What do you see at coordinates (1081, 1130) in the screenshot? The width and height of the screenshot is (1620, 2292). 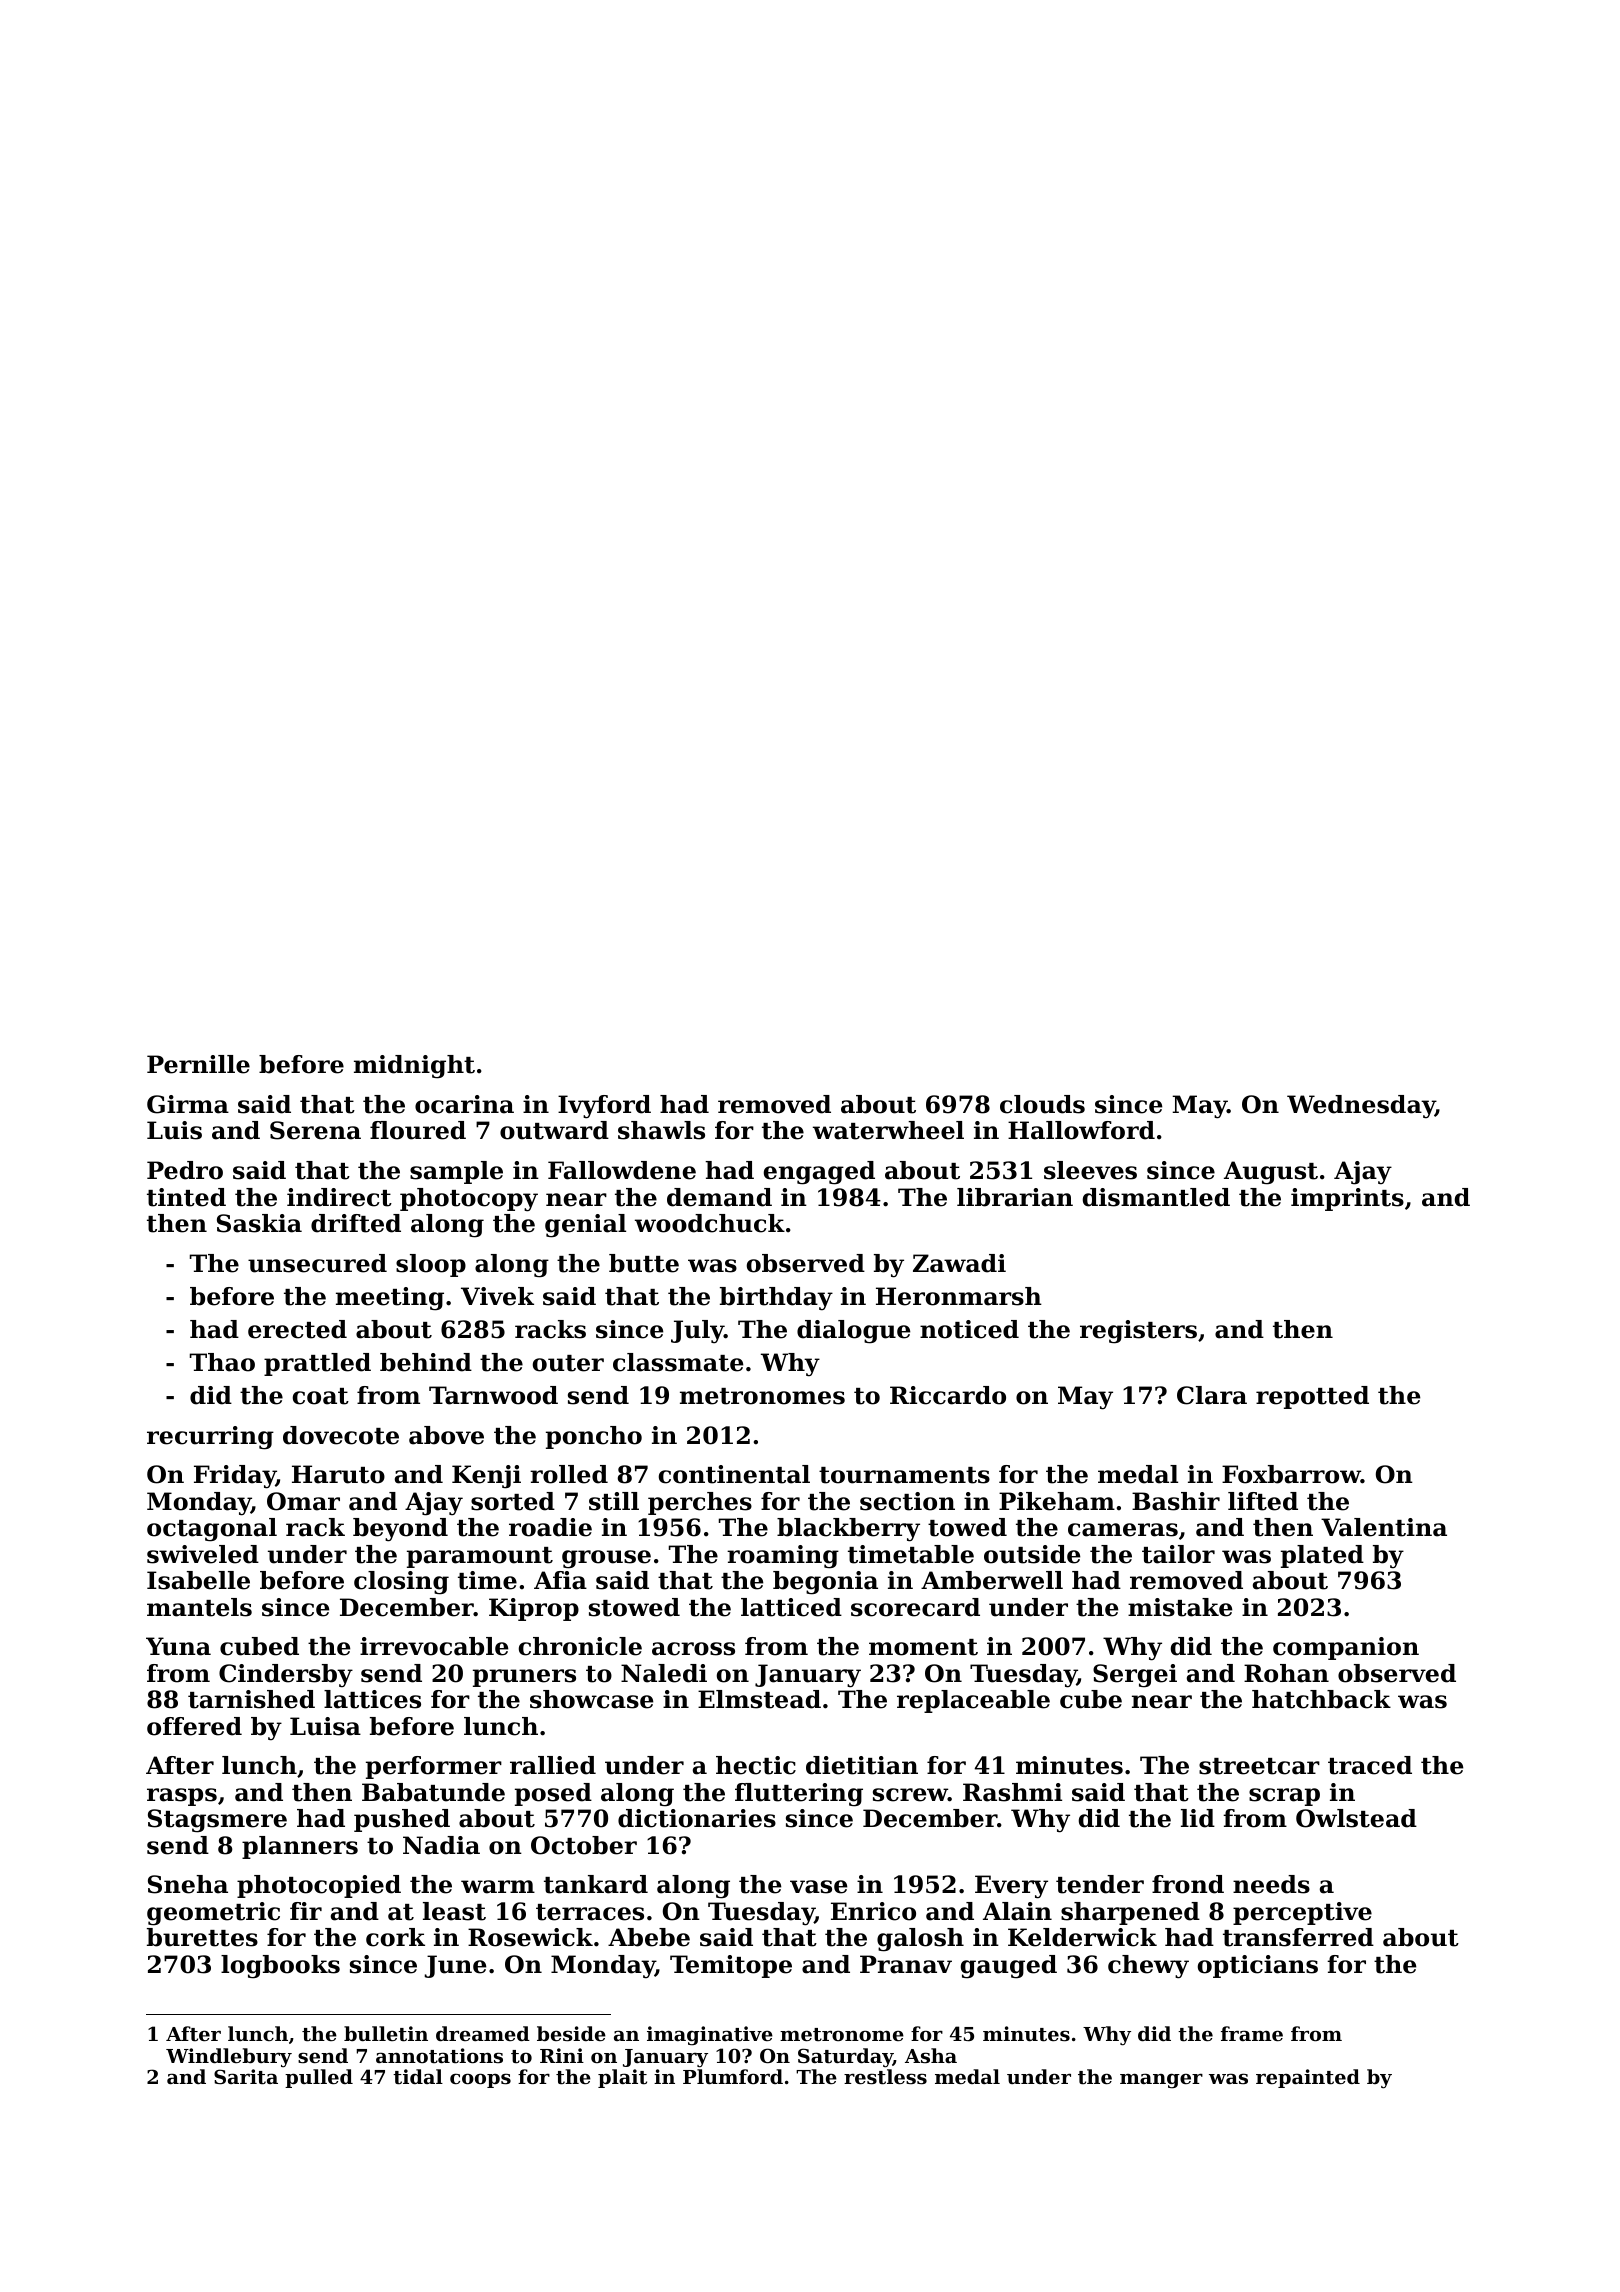 I see `Hallowford` at bounding box center [1081, 1130].
